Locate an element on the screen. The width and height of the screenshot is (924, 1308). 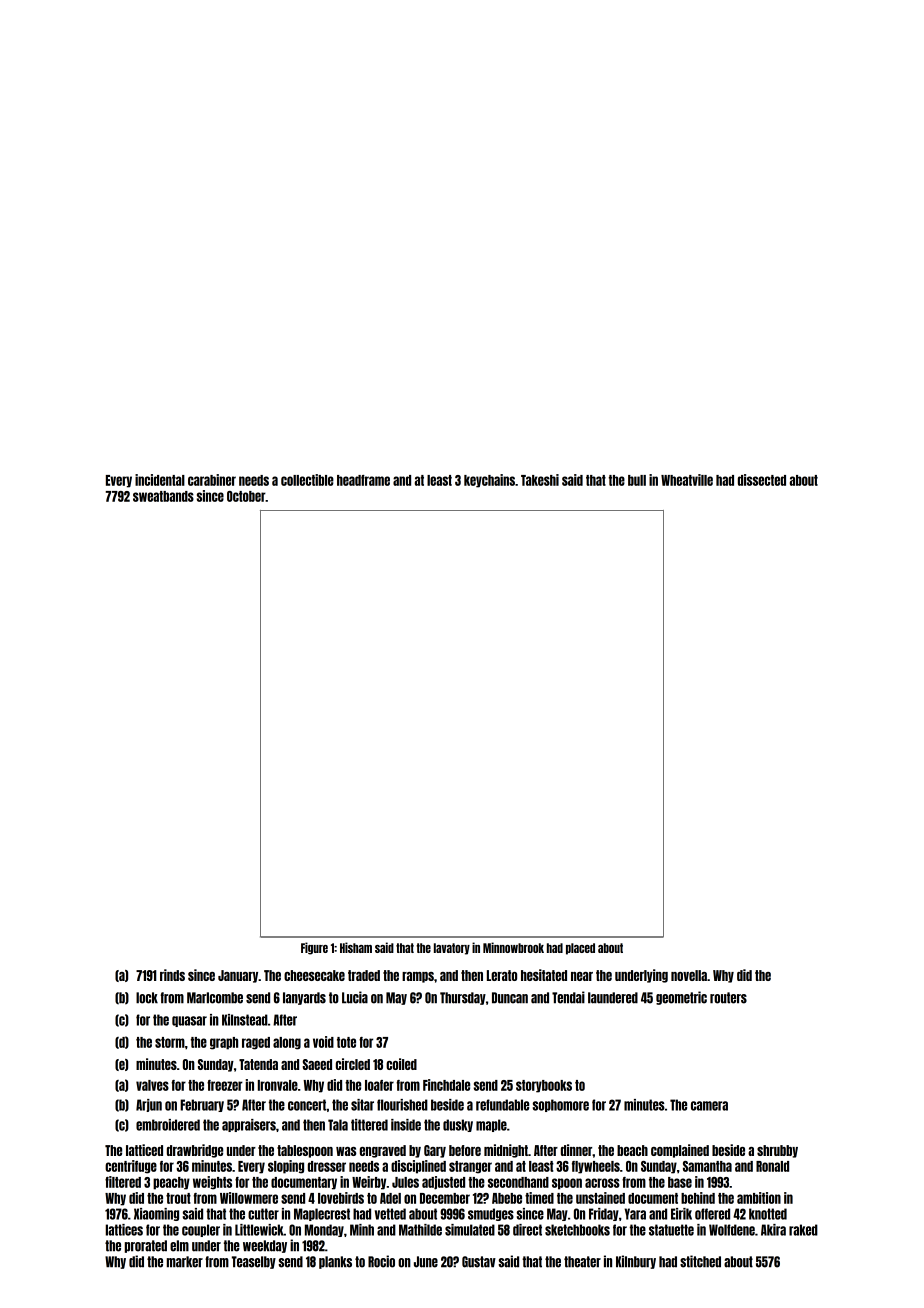
Figure is located at coordinates (314, 948).
